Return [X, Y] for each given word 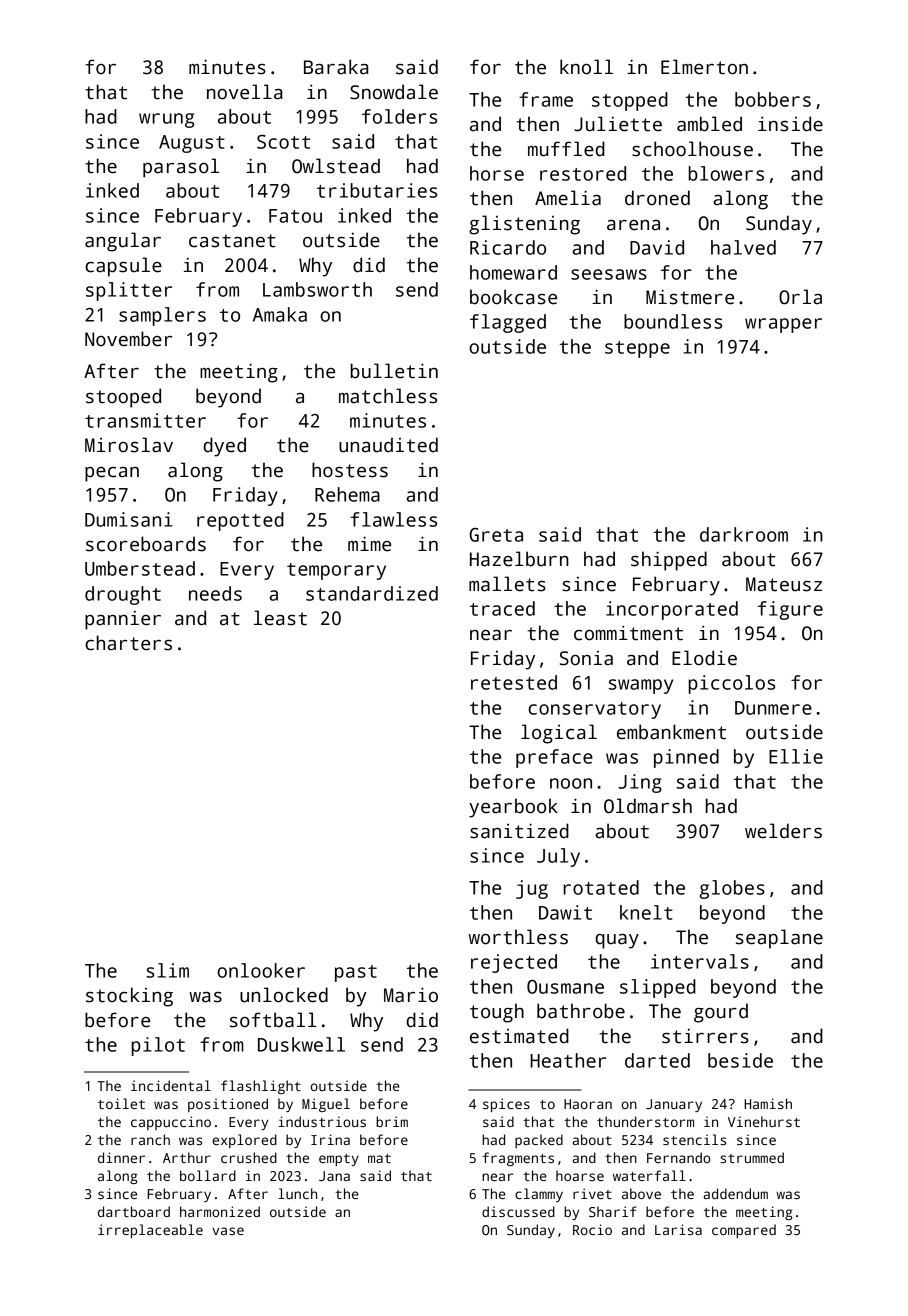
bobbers [773, 99]
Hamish [768, 1103]
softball [273, 1020]
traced [502, 608]
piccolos [732, 684]
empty [339, 1160]
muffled [566, 149]
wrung [166, 120]
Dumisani [129, 519]
